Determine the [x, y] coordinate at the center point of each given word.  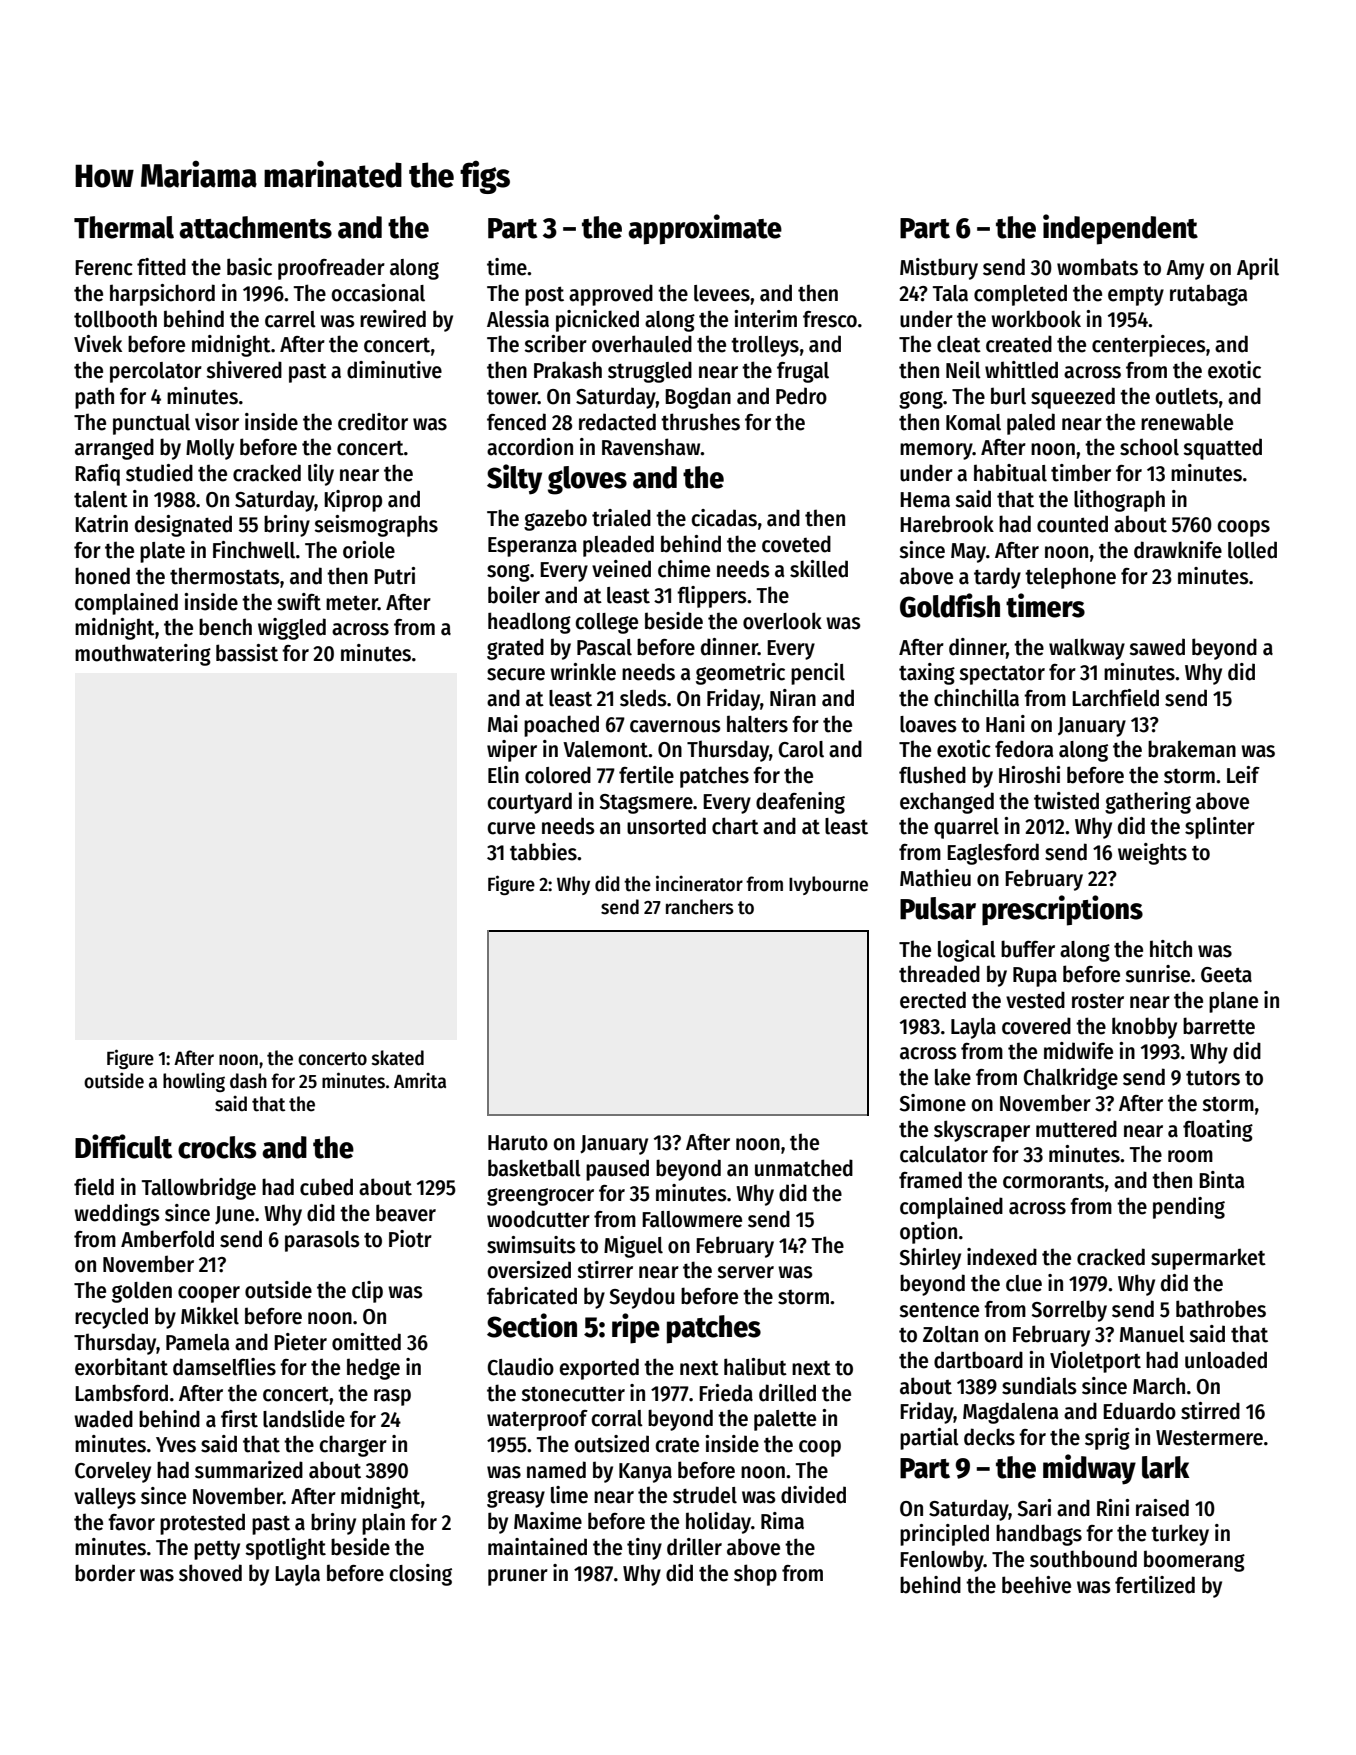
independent [1120, 229]
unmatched [804, 1168]
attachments [255, 227]
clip [367, 1292]
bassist [247, 653]
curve [511, 828]
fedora [1024, 749]
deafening [800, 803]
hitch [1171, 949]
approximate [705, 229]
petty [217, 1550]
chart [735, 826]
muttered [1076, 1129]
